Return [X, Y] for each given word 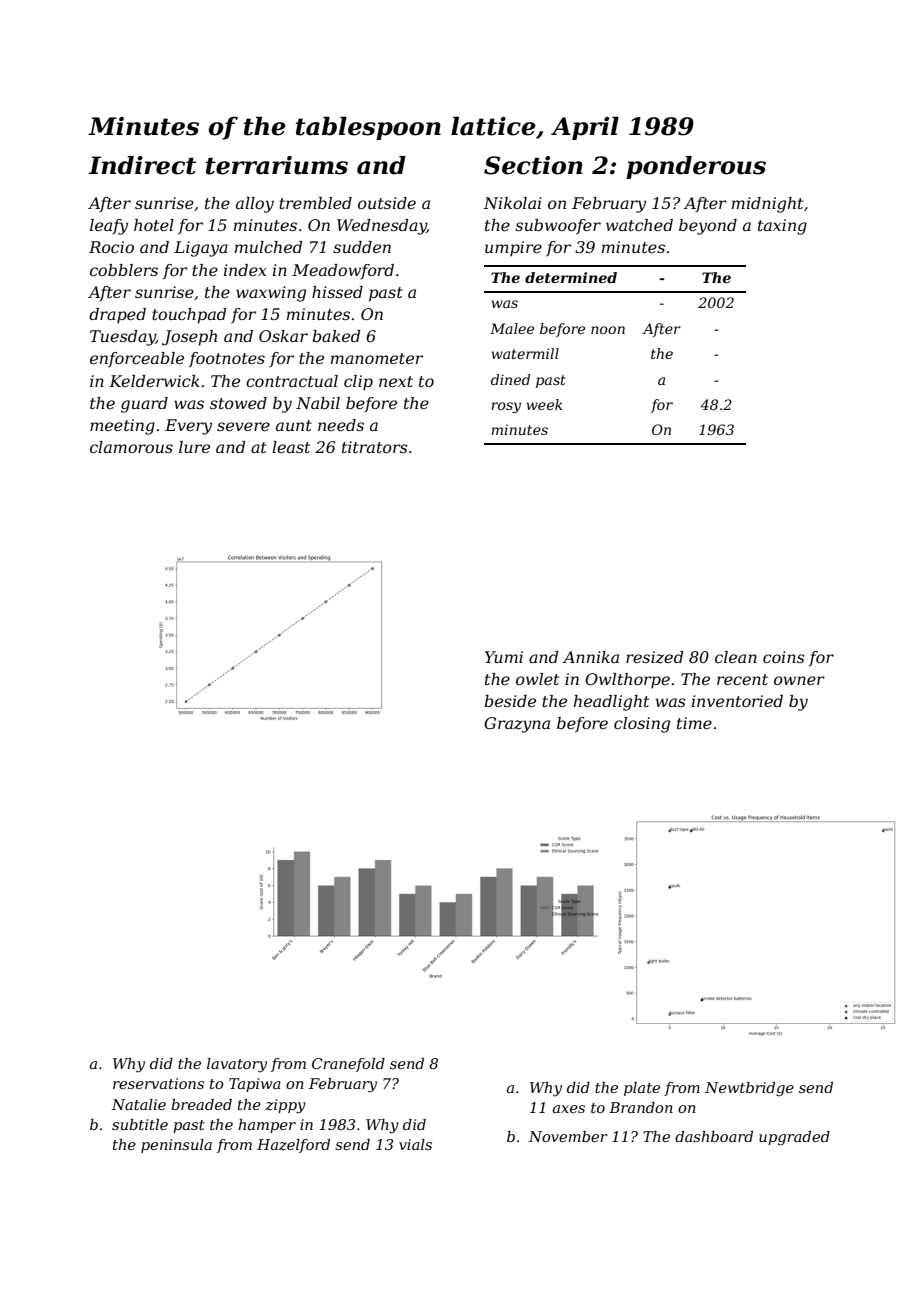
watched [639, 225]
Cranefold [348, 1065]
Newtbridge [749, 1089]
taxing [782, 227]
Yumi [504, 657]
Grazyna [517, 725]
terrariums [277, 165]
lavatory [237, 1065]
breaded [201, 1104]
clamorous [131, 447]
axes [569, 1109]
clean [736, 657]
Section [533, 165]
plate [642, 1089]
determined [571, 277]
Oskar [283, 336]
